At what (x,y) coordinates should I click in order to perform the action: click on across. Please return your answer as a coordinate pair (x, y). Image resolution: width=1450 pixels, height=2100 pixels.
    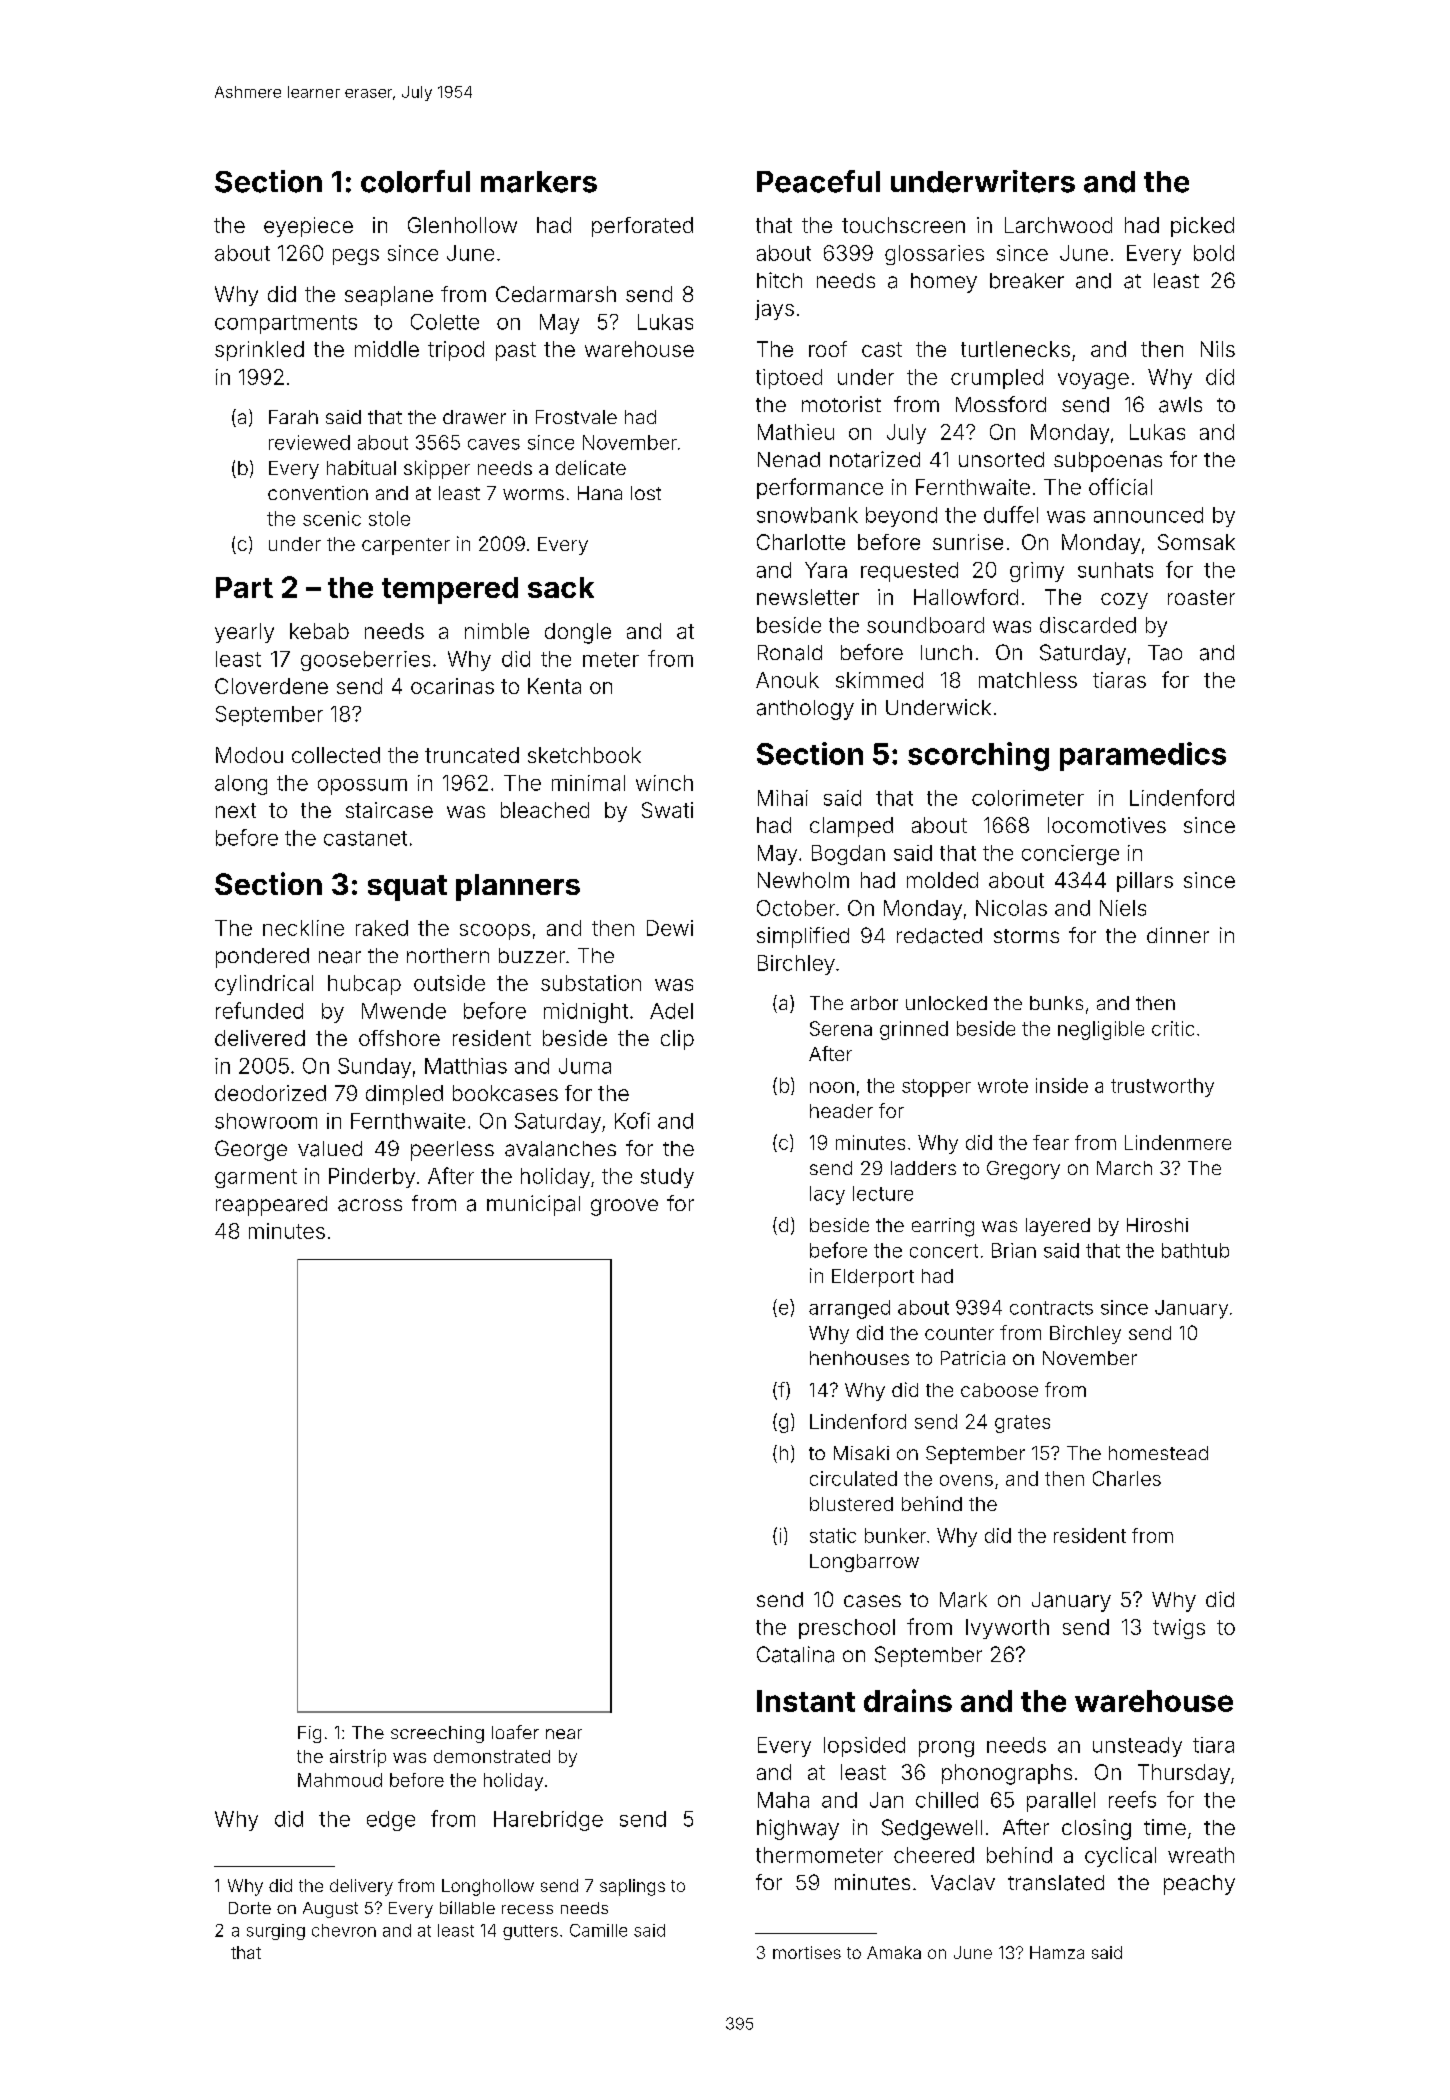
    Looking at the image, I should click on (370, 1205).
